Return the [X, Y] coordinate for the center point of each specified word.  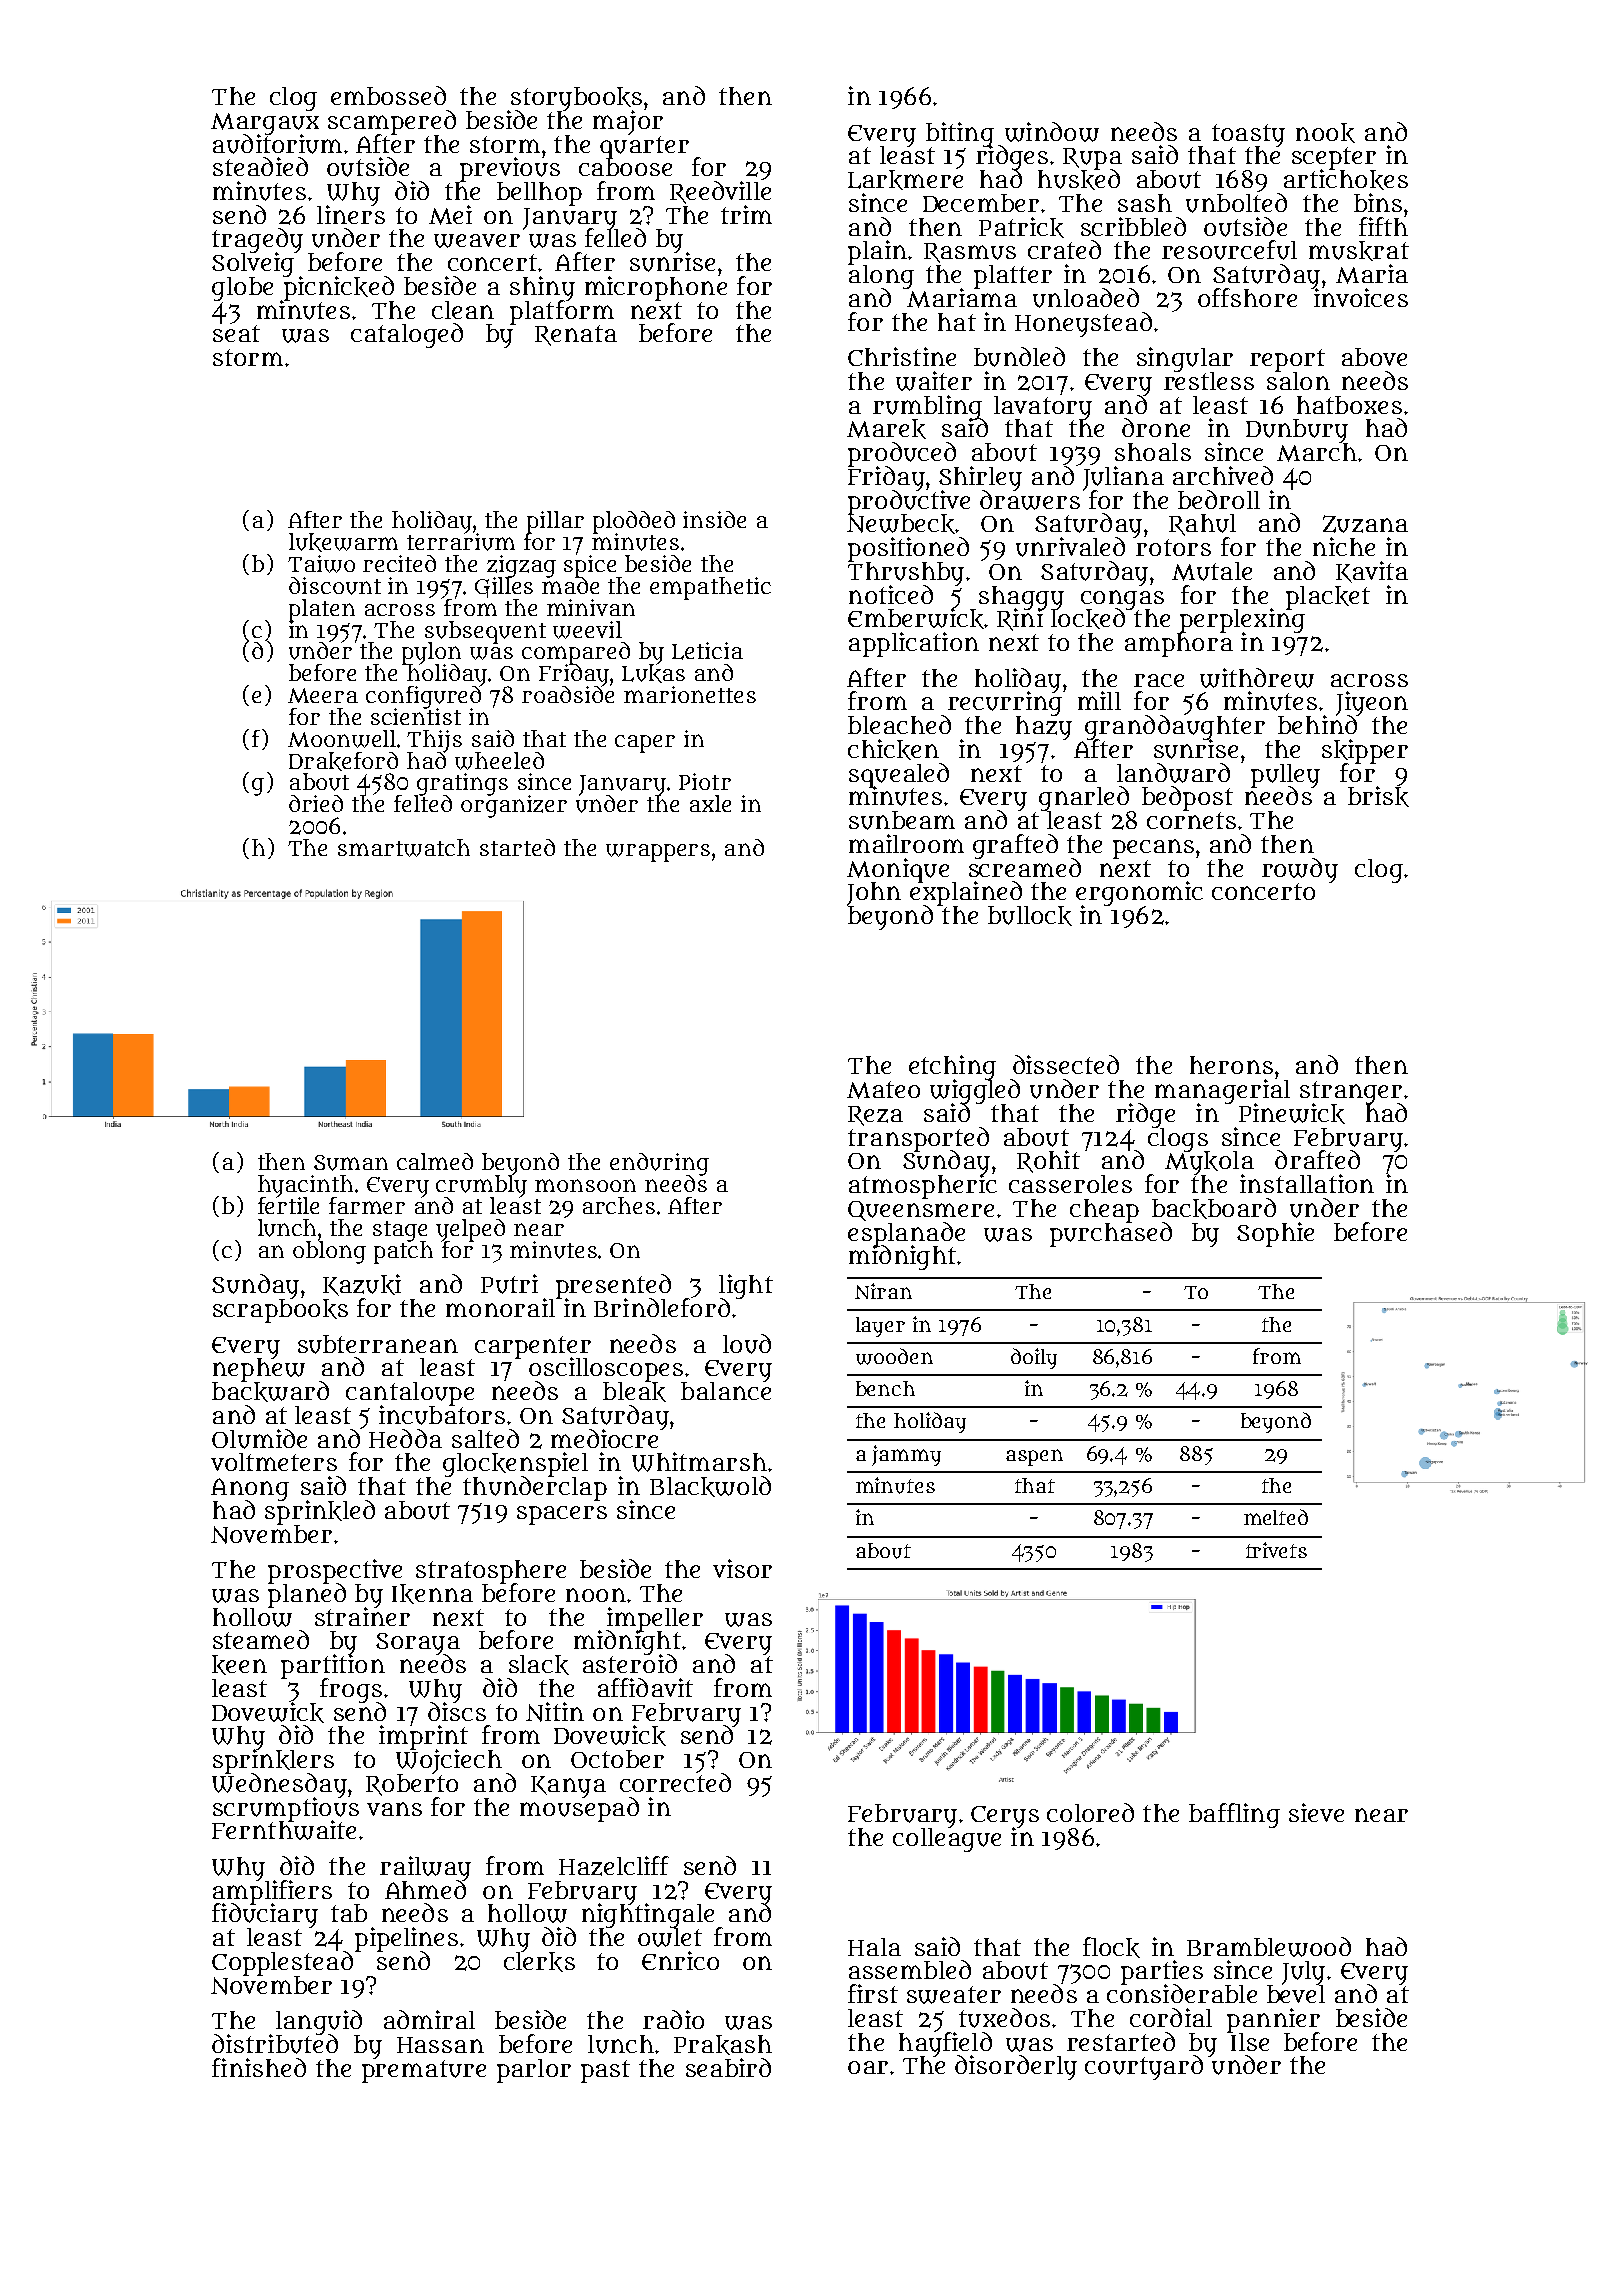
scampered [392, 122]
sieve [1316, 1812]
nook [1325, 133]
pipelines [406, 1939]
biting [960, 134]
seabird [728, 2067]
